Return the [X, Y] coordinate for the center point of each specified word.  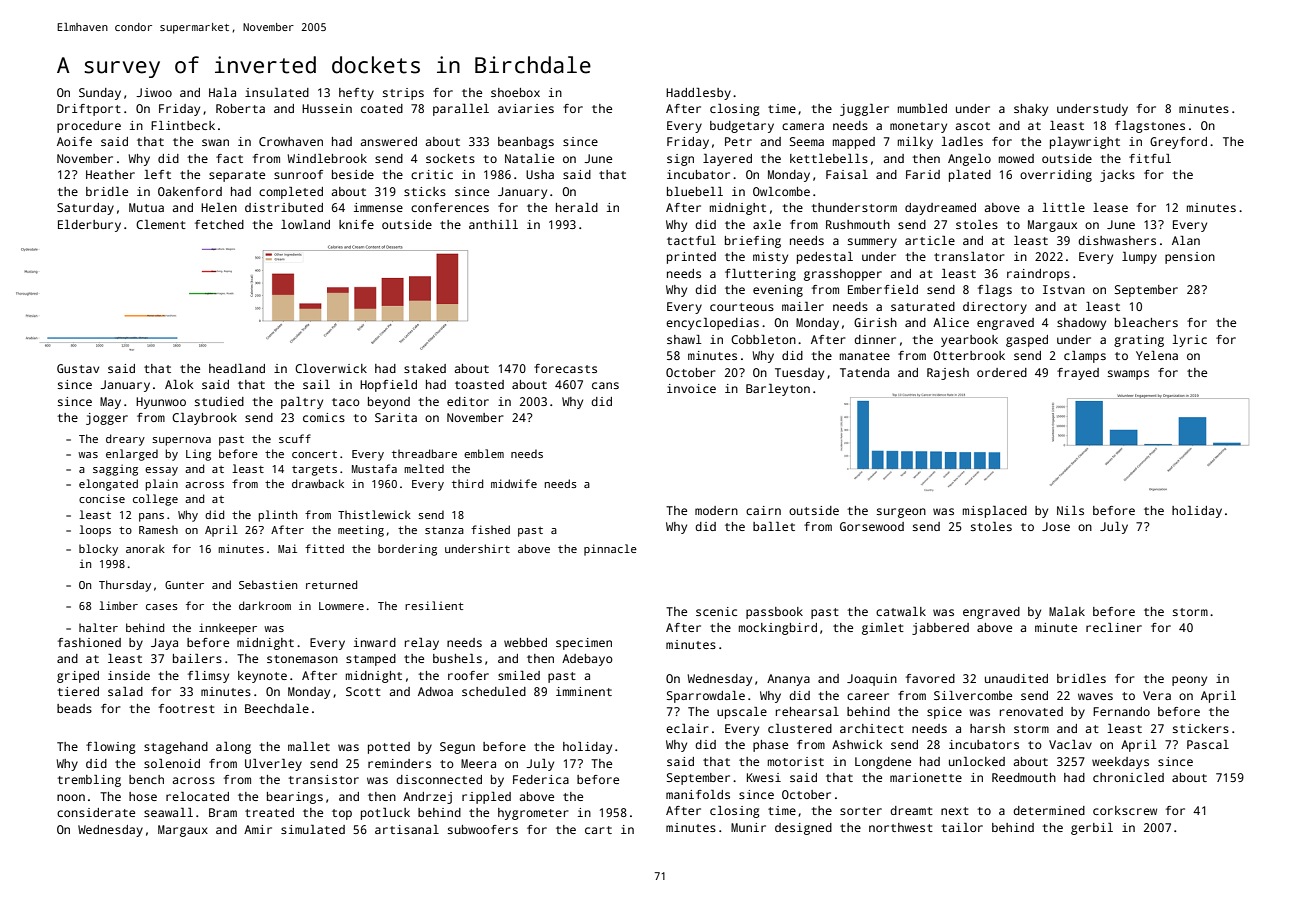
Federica [541, 779]
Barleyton [778, 390]
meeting [361, 531]
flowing [111, 748]
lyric [1190, 341]
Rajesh [948, 374]
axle [767, 224]
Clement [161, 224]
